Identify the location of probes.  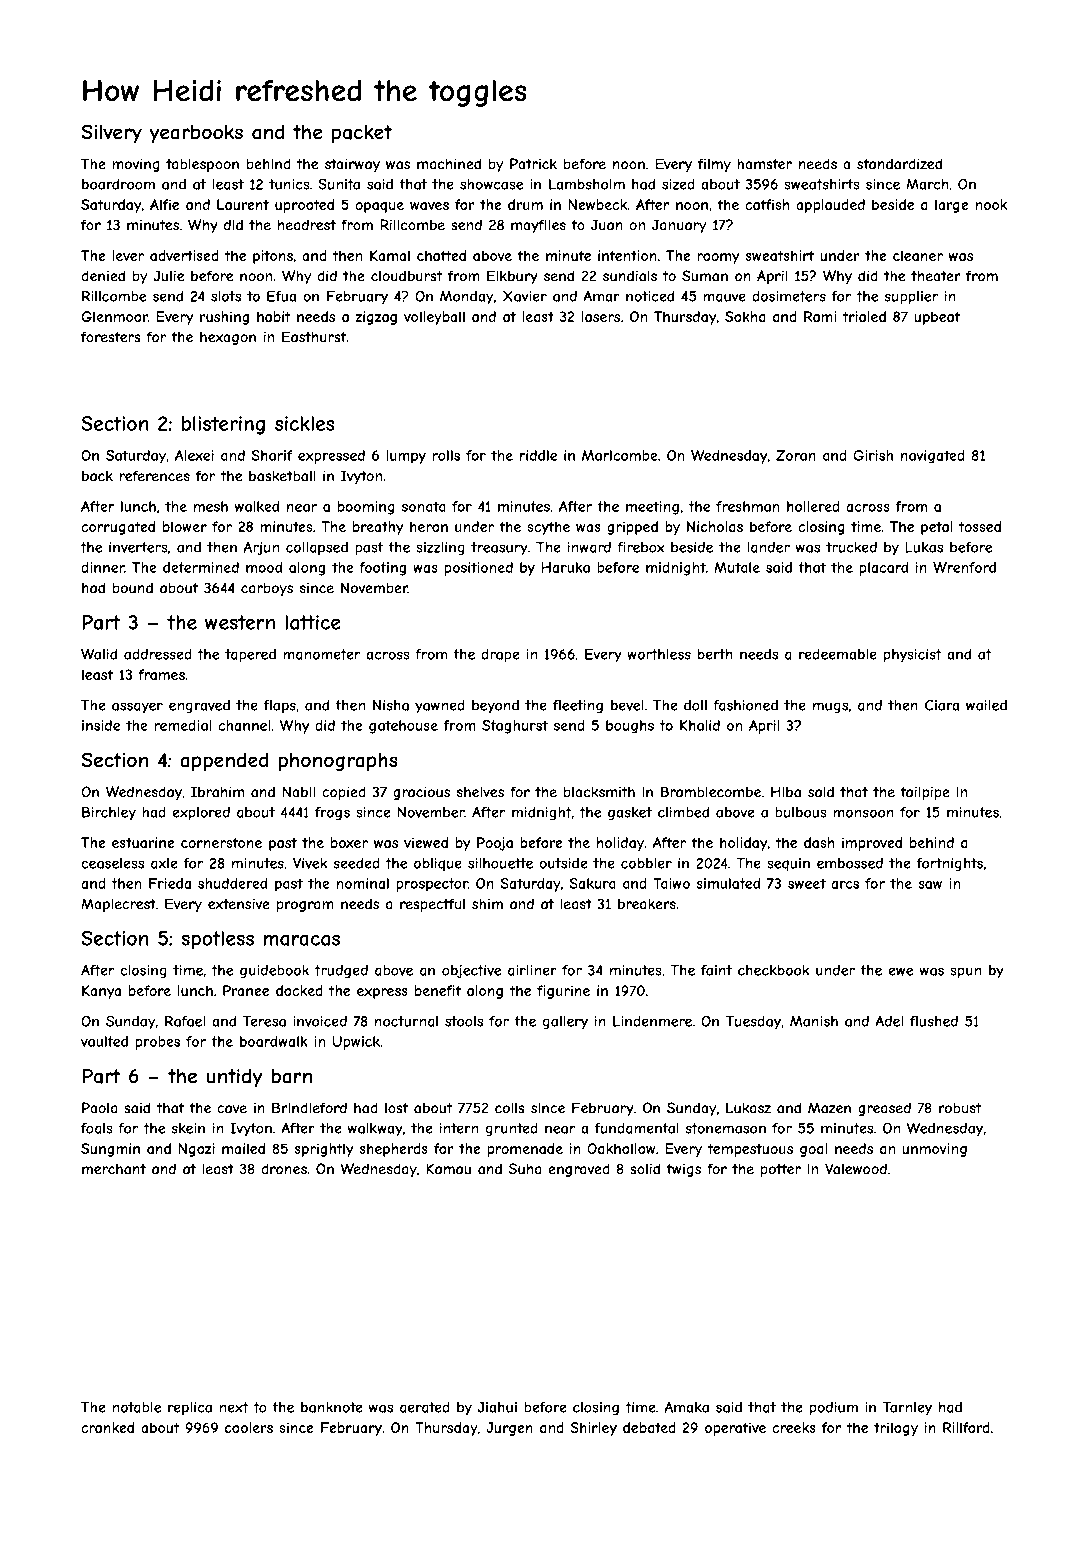
(158, 1043).
